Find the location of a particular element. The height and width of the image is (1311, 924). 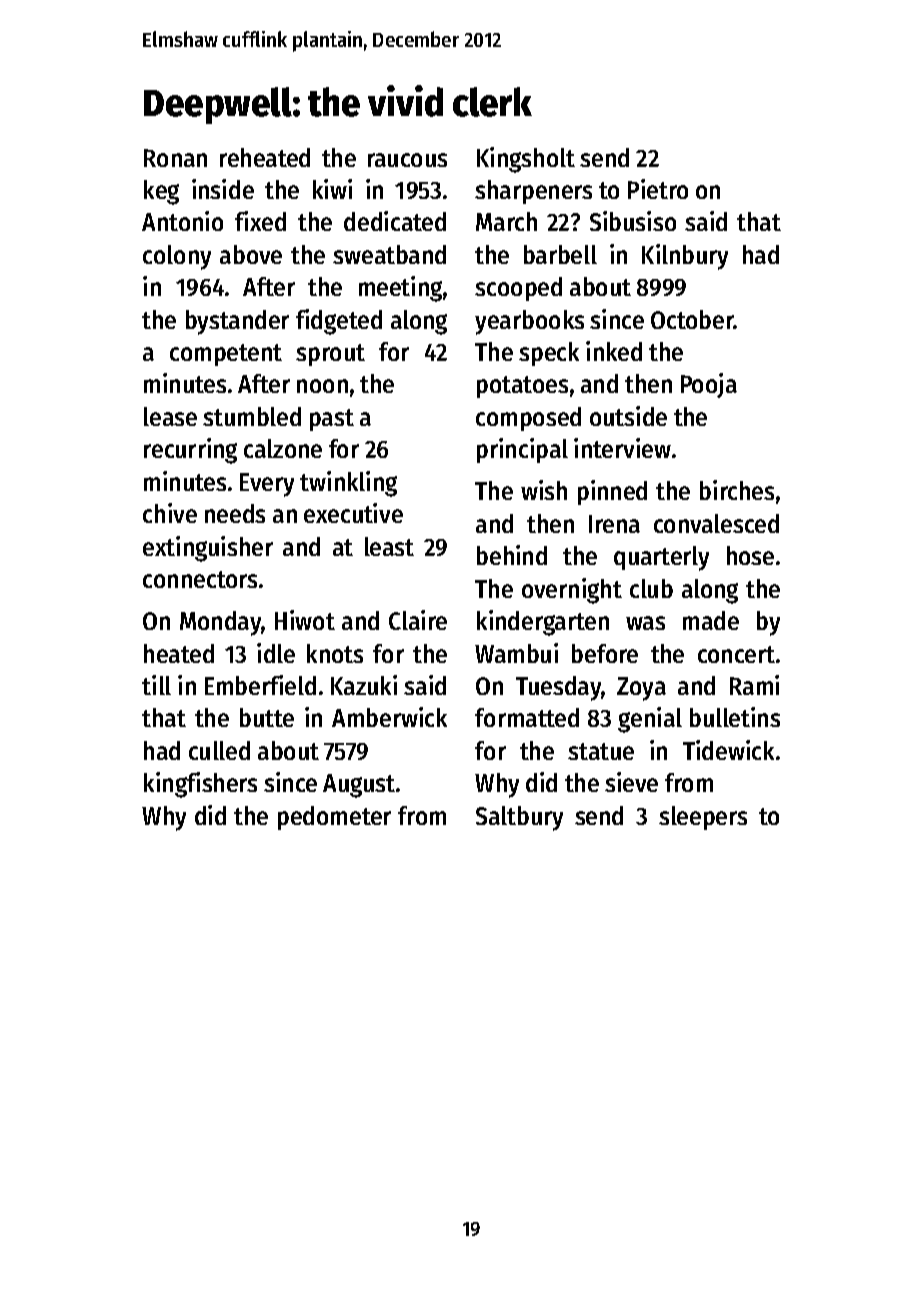

potatoes is located at coordinates (522, 387).
